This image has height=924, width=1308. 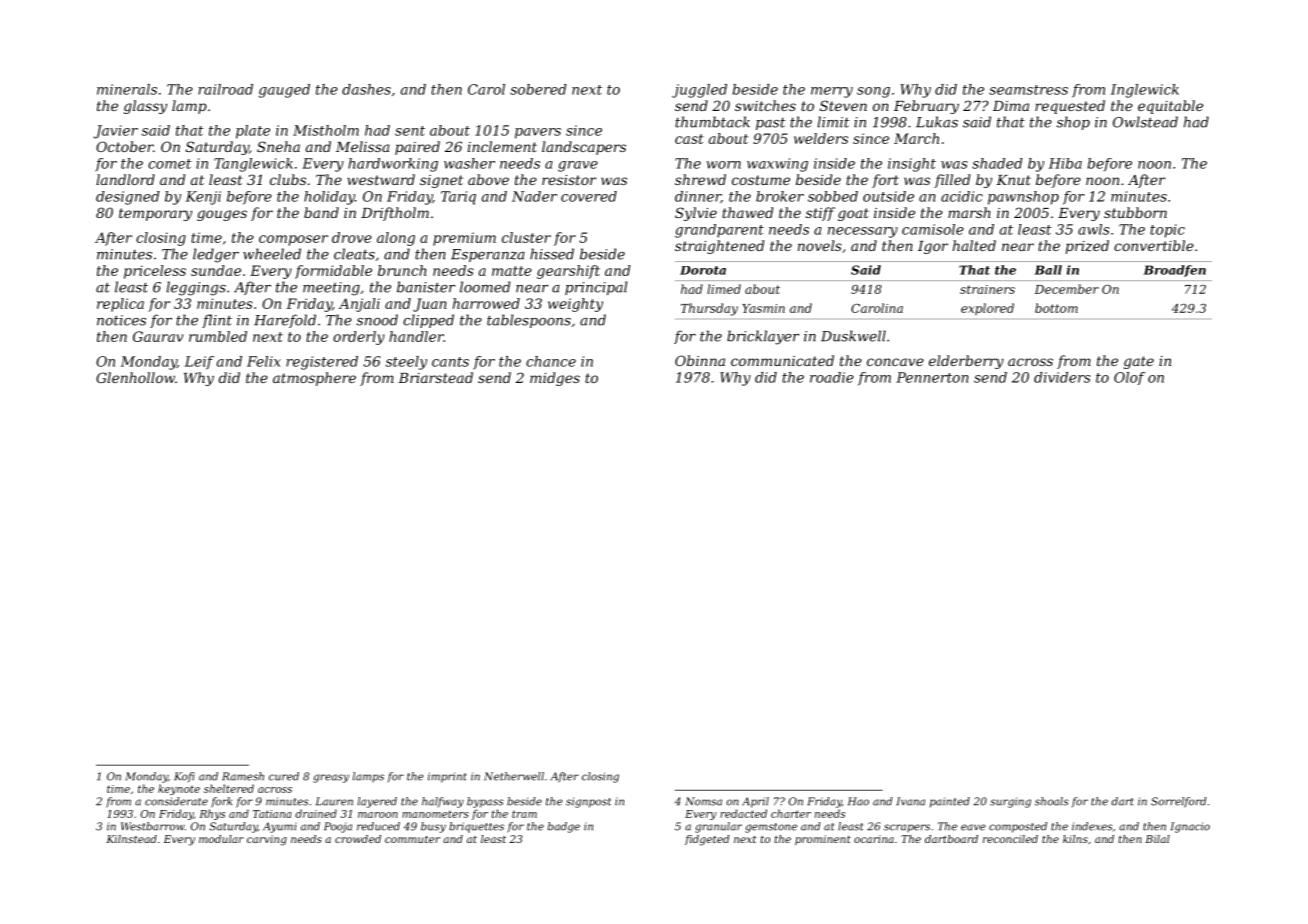 What do you see at coordinates (514, 776) in the image?
I see `Netherwell` at bounding box center [514, 776].
